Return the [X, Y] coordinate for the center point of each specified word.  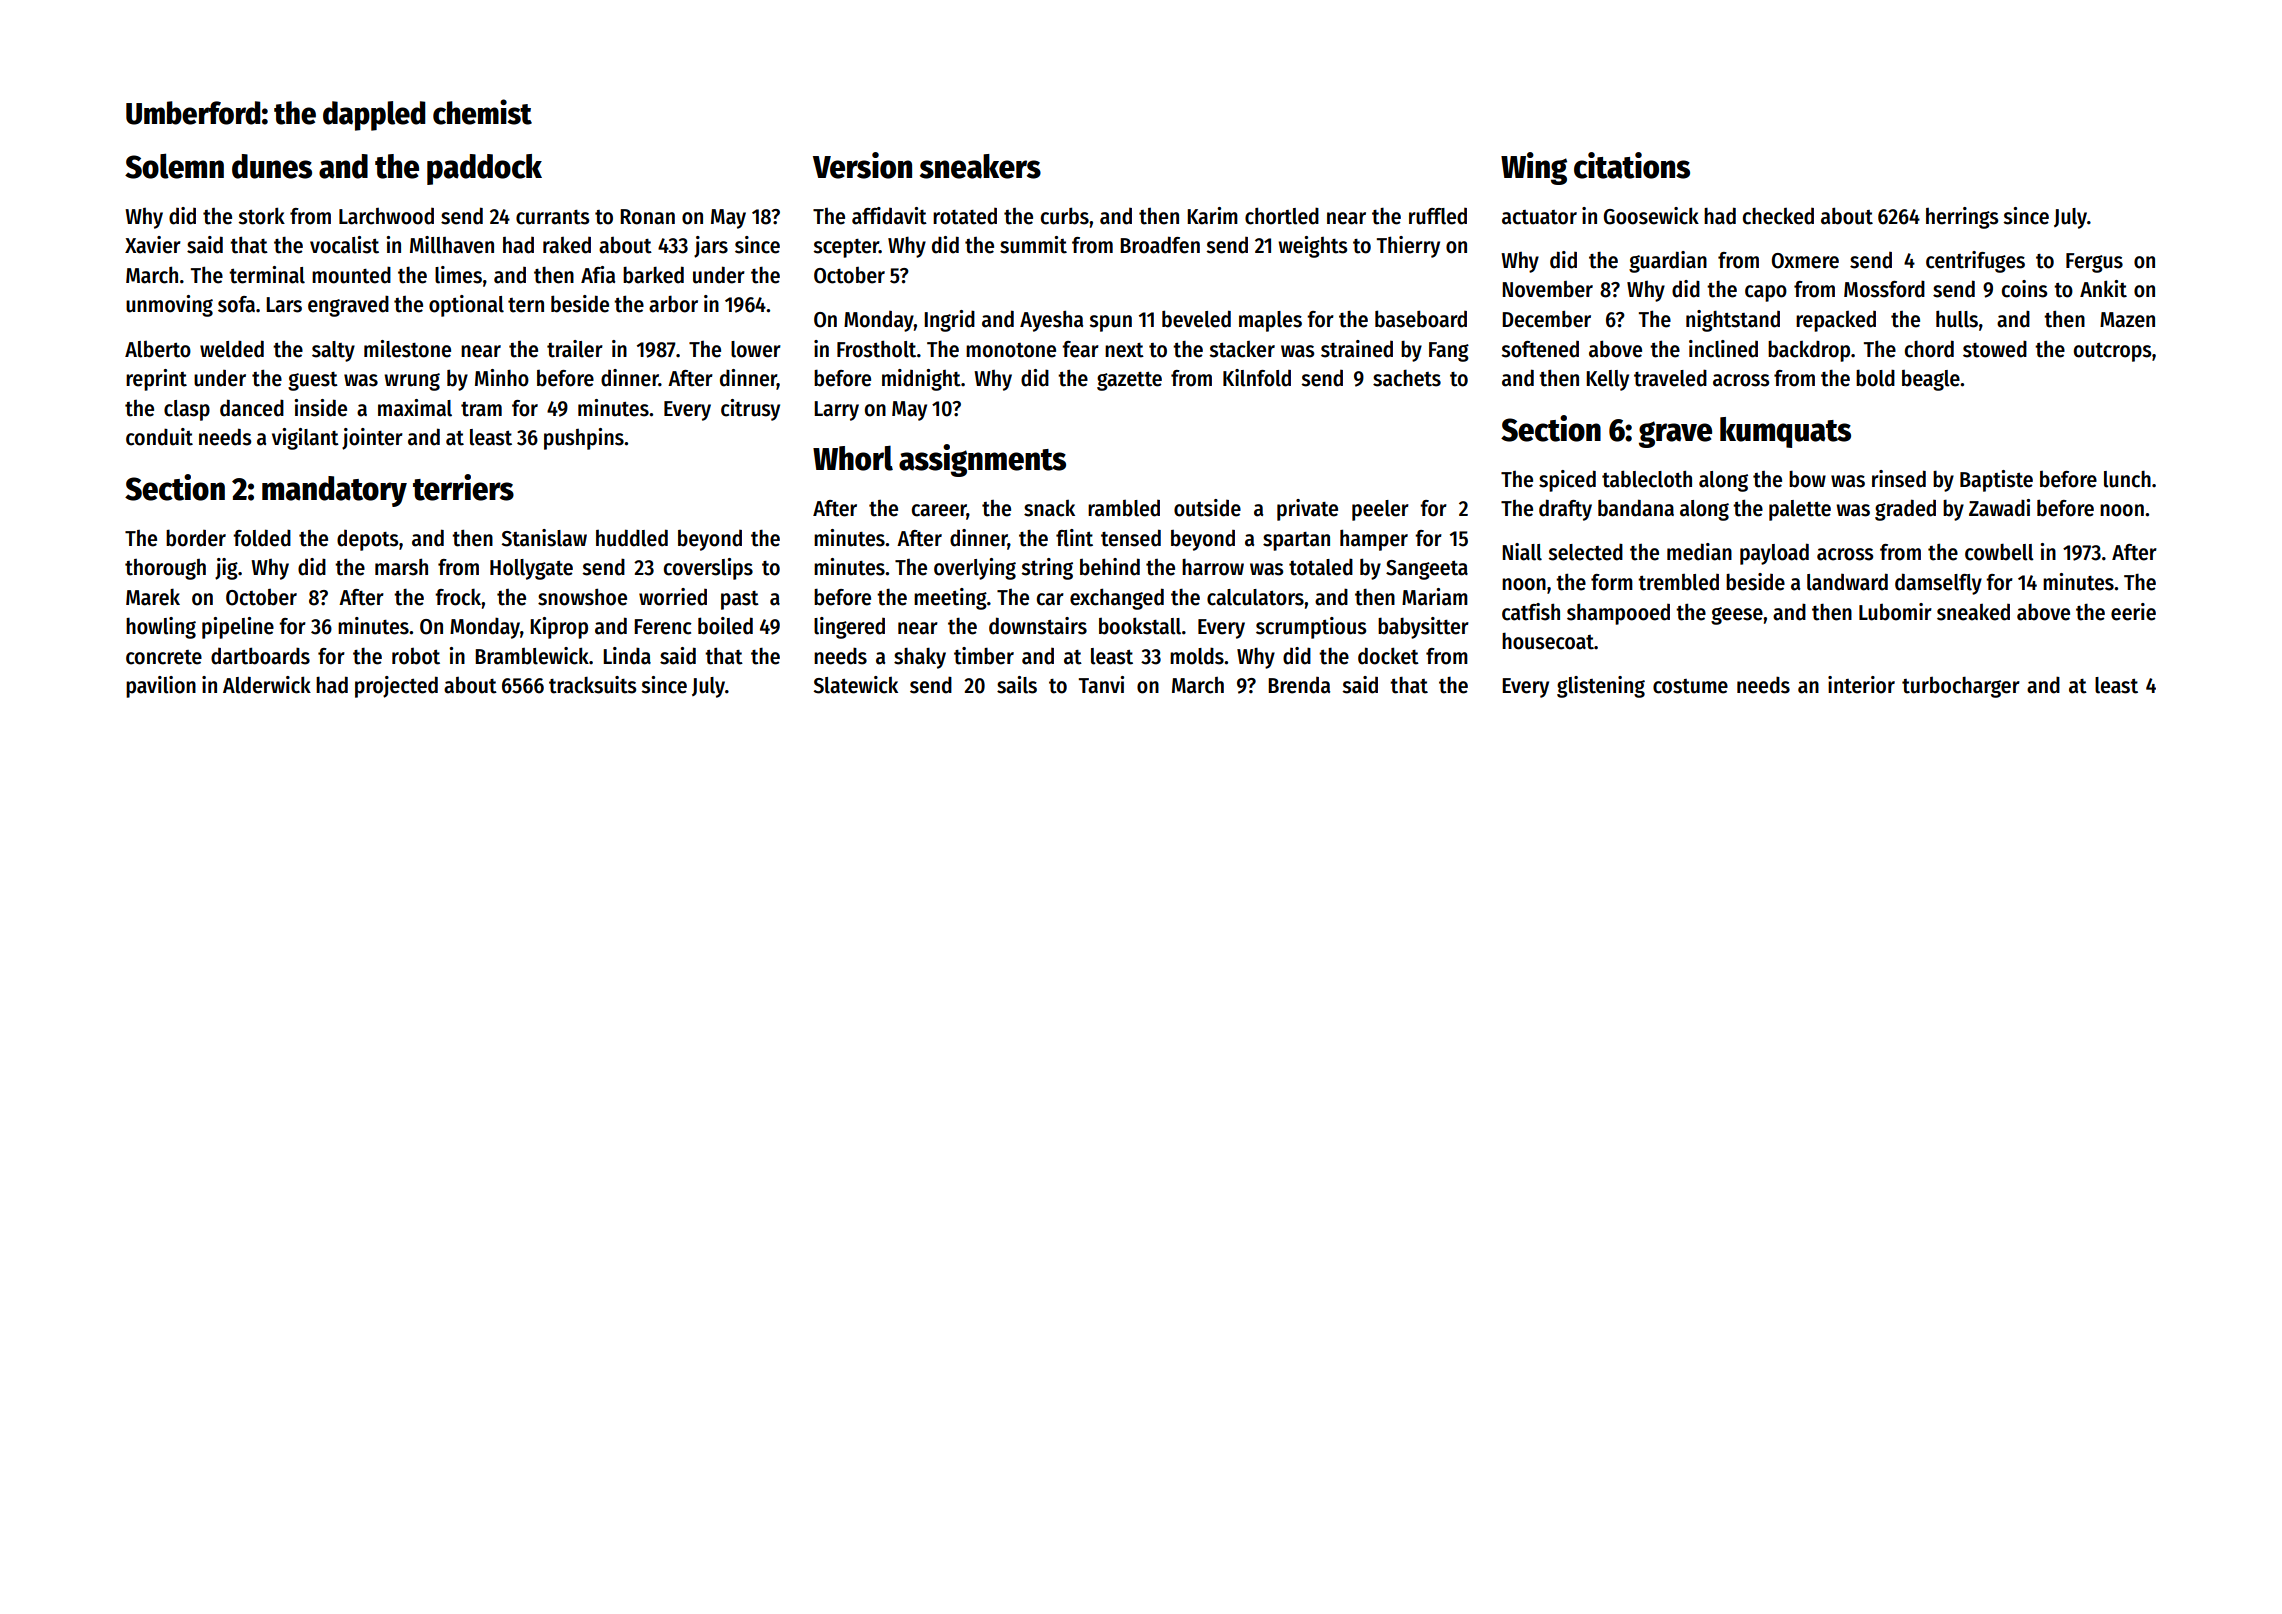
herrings [1962, 218]
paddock [484, 169]
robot [416, 656]
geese [1737, 616]
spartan [1296, 541]
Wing [1534, 168]
